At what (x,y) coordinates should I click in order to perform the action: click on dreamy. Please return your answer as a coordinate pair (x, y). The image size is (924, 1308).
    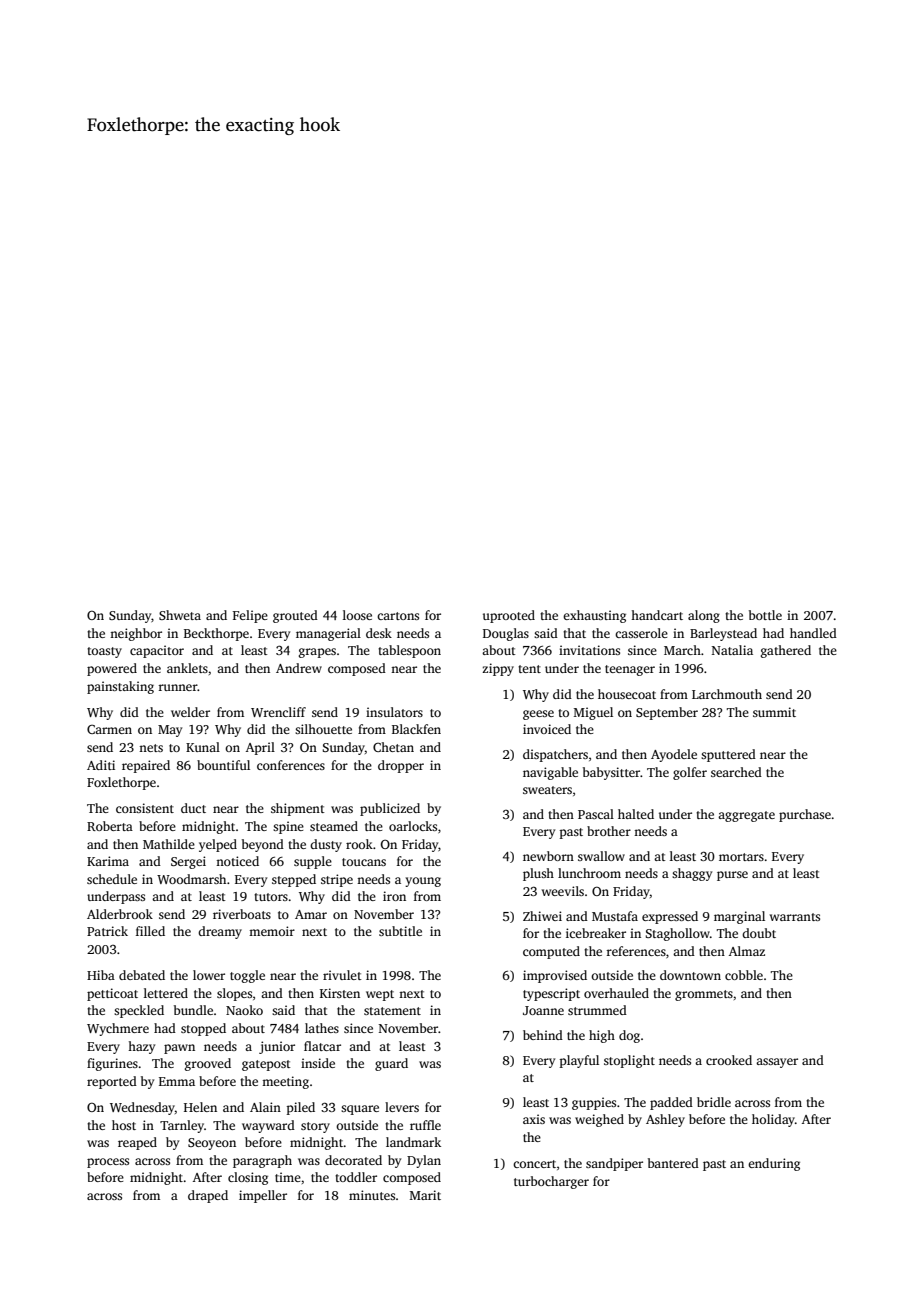
    Looking at the image, I should click on (220, 932).
